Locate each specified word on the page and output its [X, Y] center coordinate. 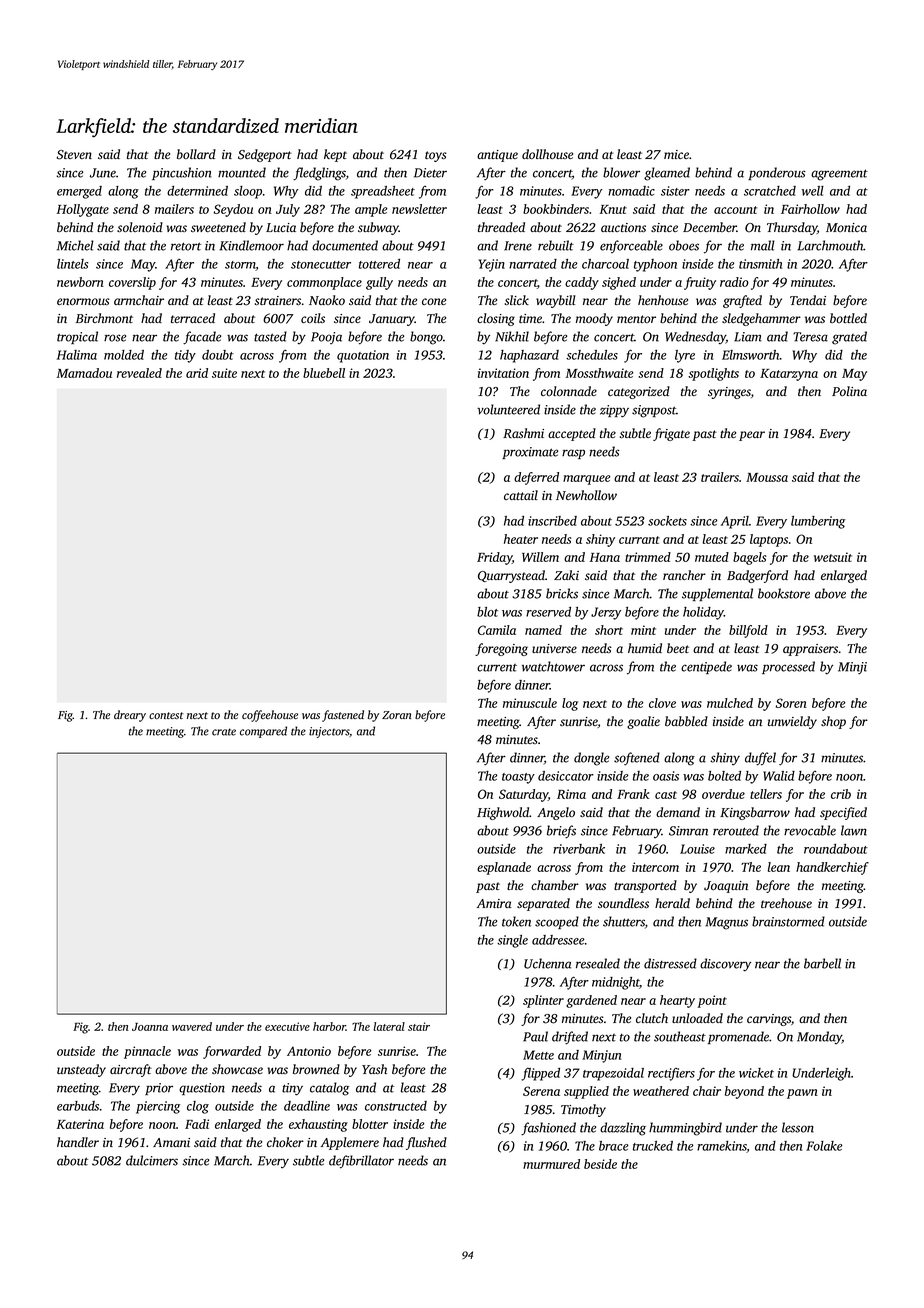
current [497, 668]
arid [197, 373]
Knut [613, 209]
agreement [839, 175]
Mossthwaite [599, 373]
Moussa [767, 477]
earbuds [78, 1106]
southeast [680, 1036]
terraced [193, 318]
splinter [543, 1001]
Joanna [150, 1027]
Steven [74, 155]
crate [224, 732]
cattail [521, 495]
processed [788, 667]
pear [752, 436]
